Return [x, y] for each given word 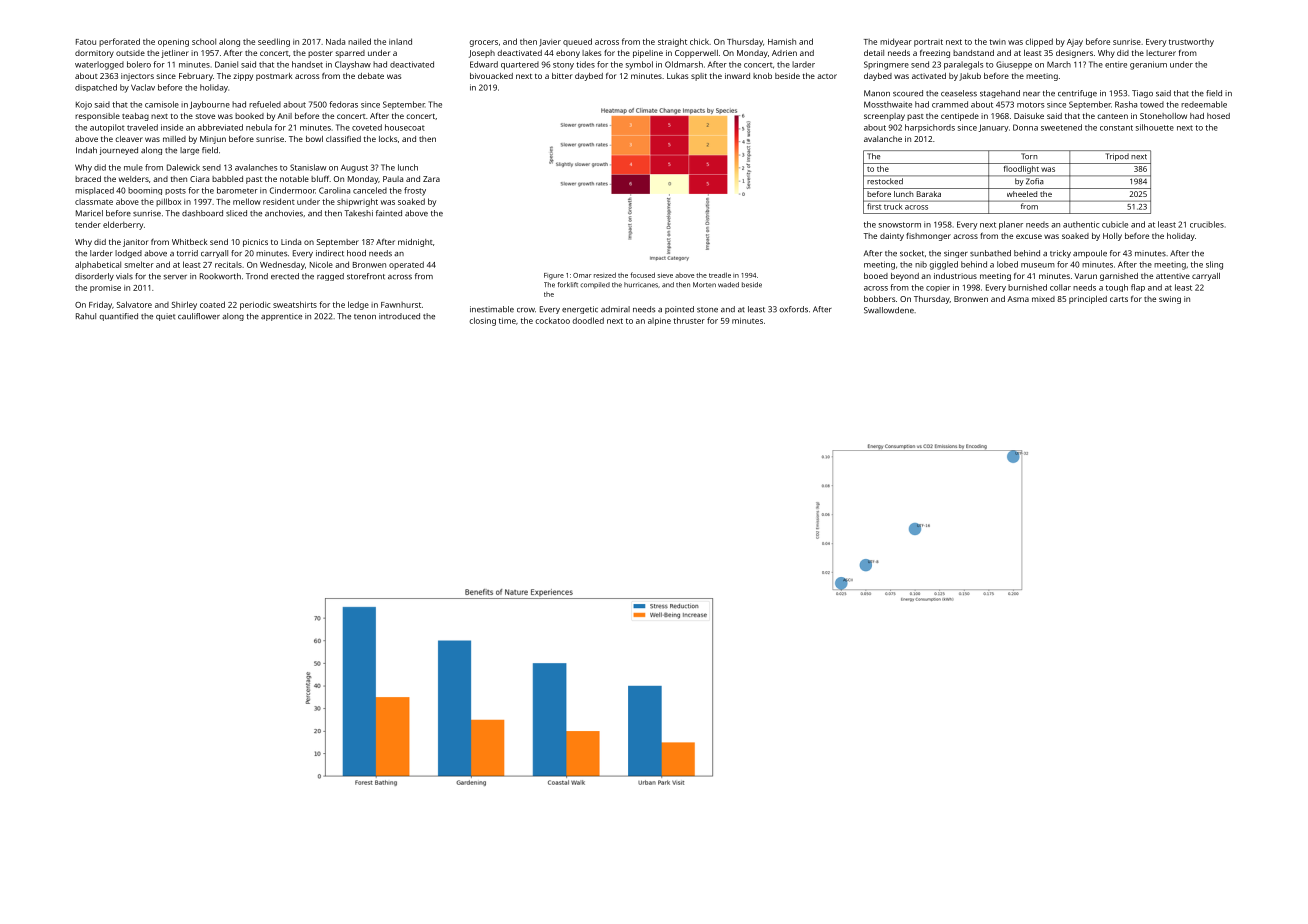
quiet [165, 317]
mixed [1043, 299]
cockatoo [552, 320]
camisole [162, 104]
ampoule [1090, 254]
